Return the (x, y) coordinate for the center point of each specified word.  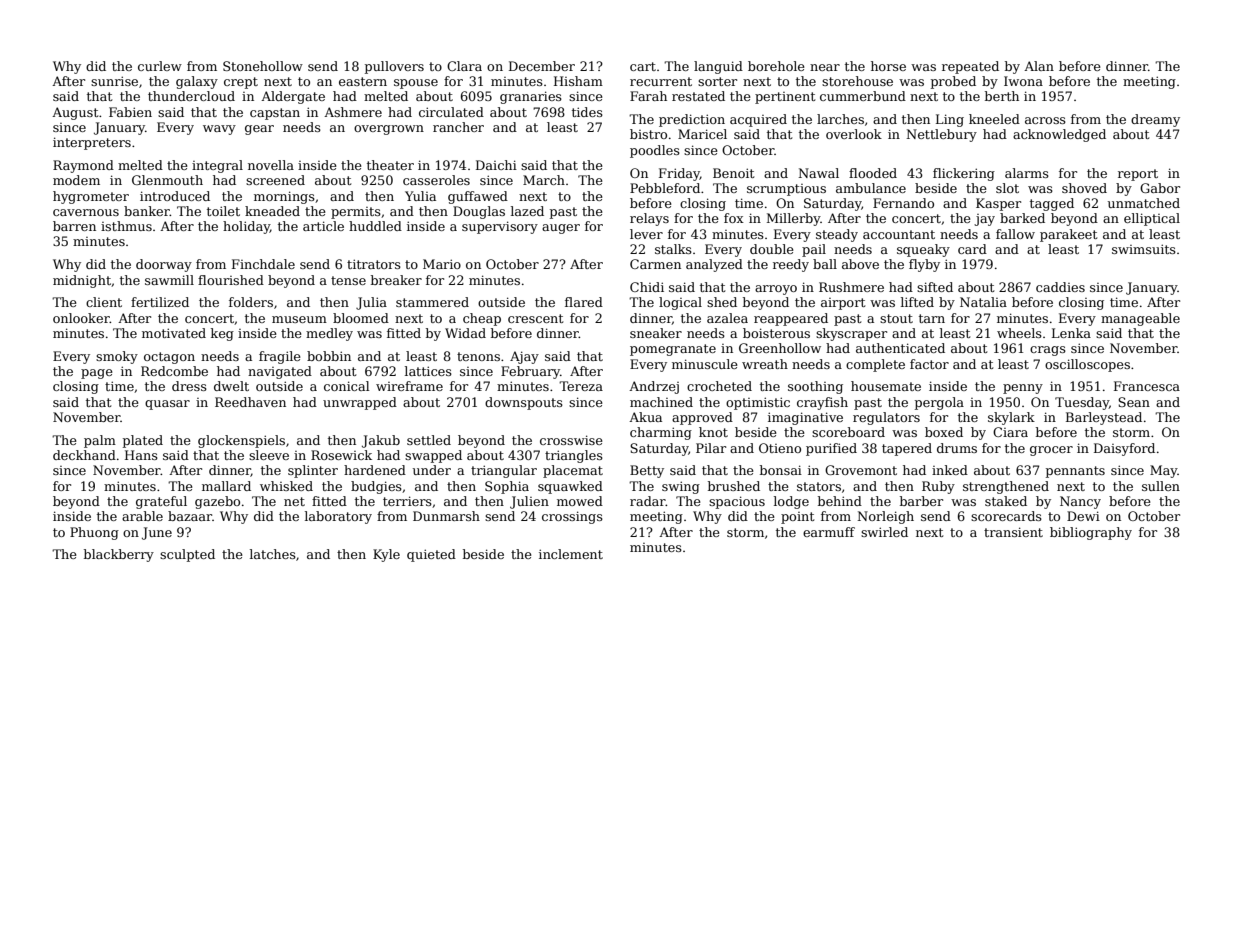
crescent (535, 318)
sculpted (187, 555)
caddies (1060, 287)
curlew (160, 66)
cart (643, 66)
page (97, 374)
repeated (970, 67)
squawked (570, 487)
